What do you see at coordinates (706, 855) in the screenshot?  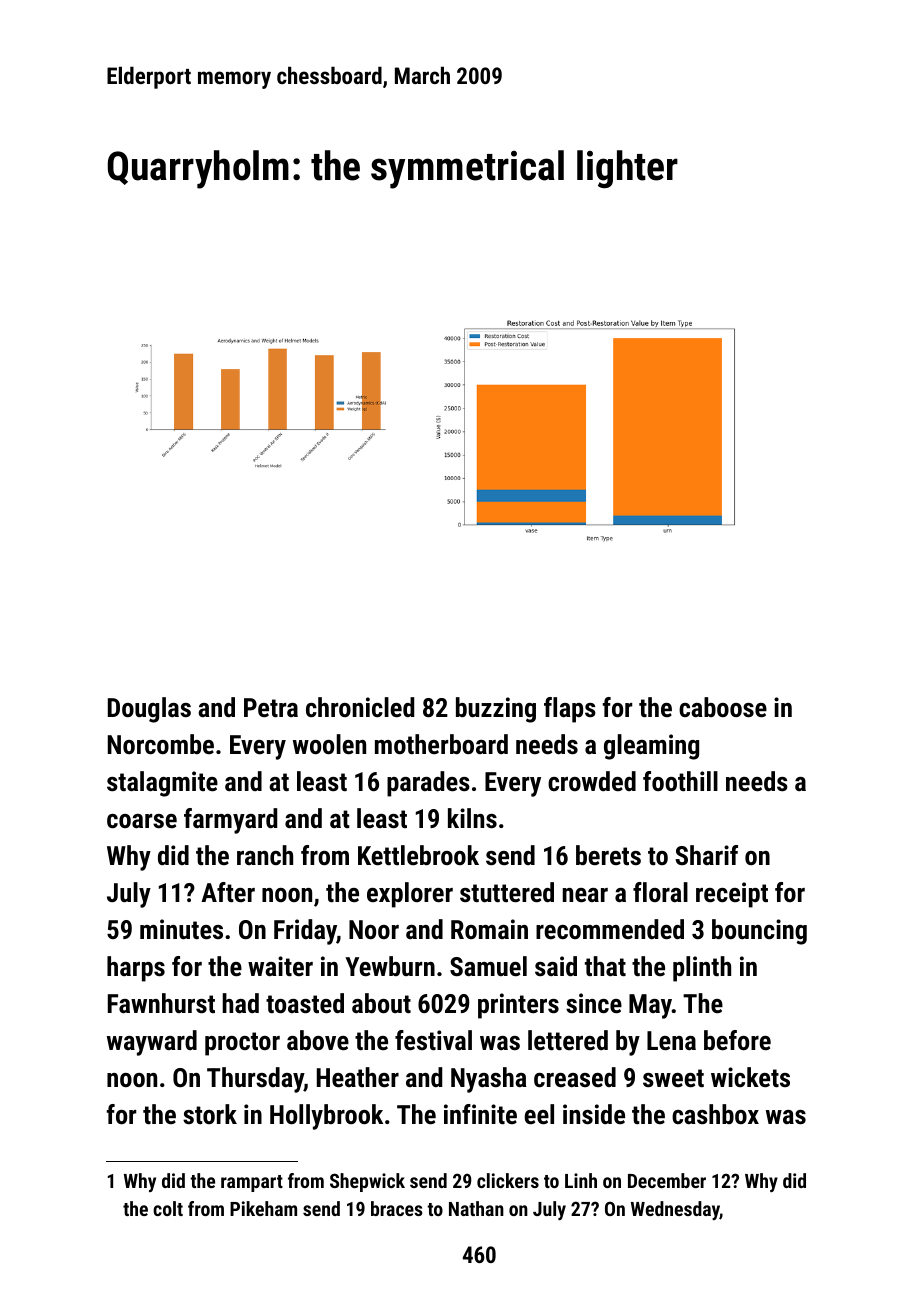 I see `Sharif` at bounding box center [706, 855].
